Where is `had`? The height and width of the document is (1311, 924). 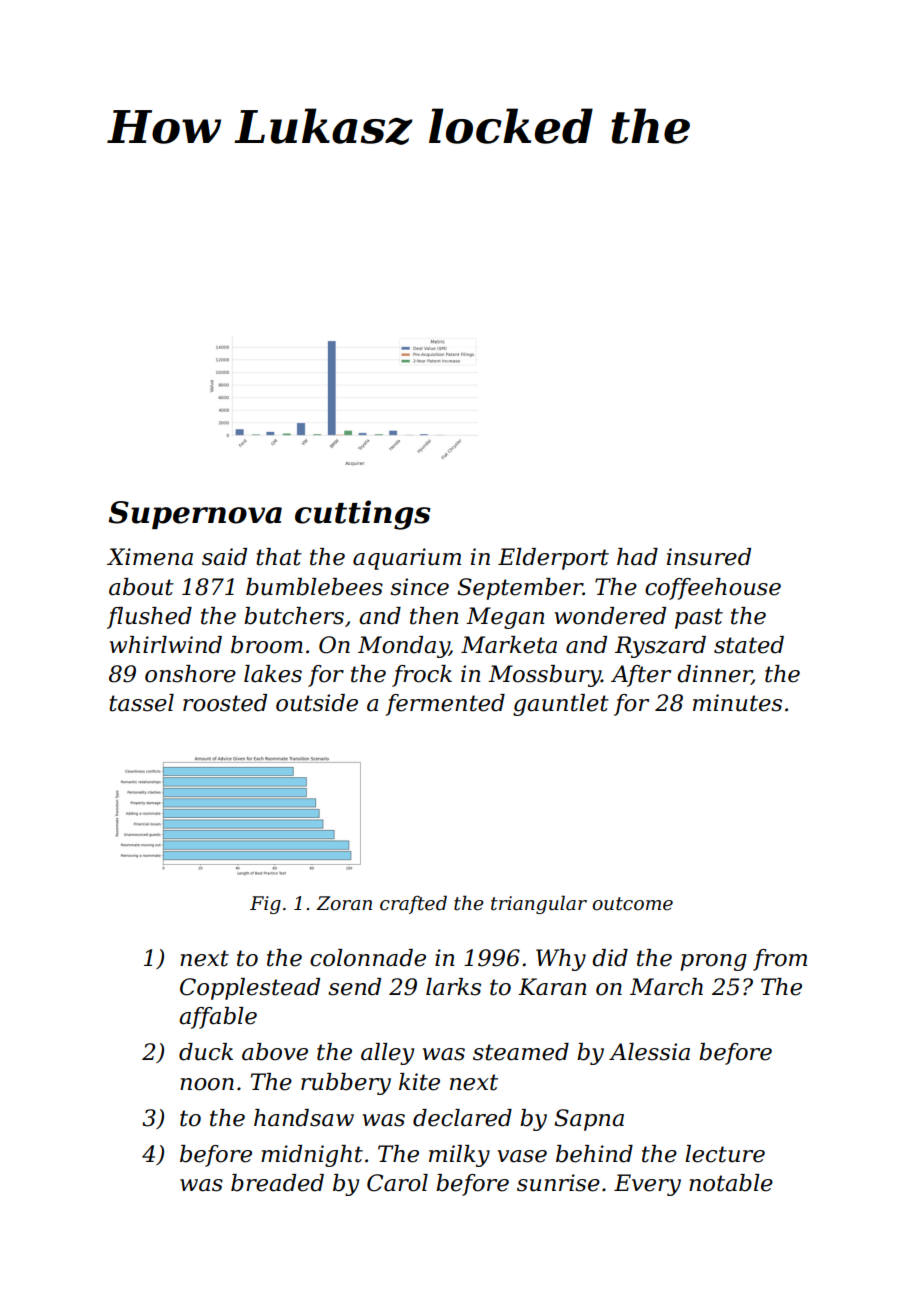 had is located at coordinates (637, 557).
